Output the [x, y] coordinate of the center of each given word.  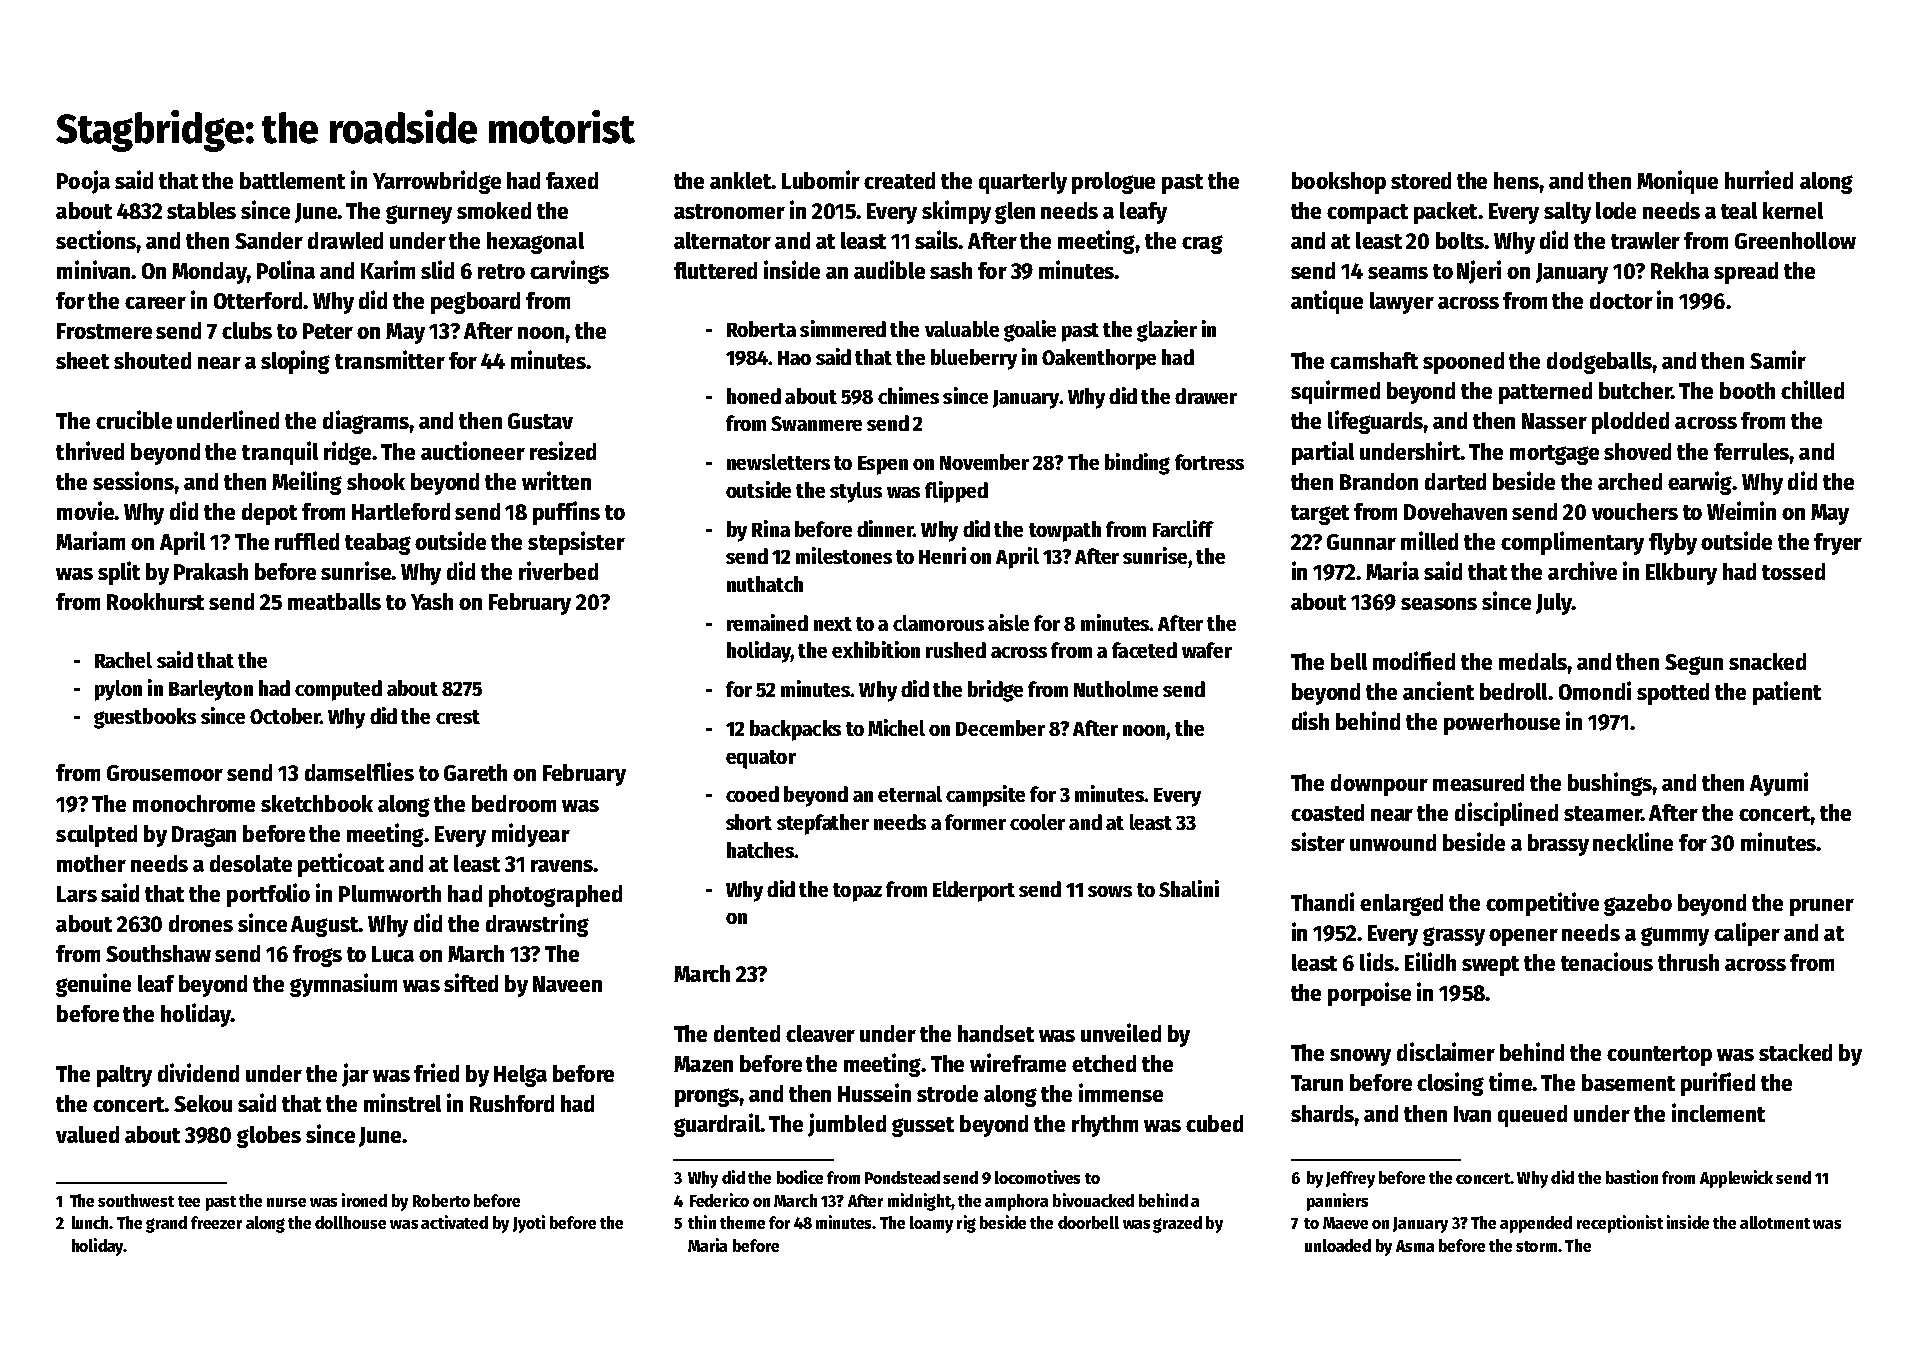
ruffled [307, 541]
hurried [1759, 179]
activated [454, 1222]
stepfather [823, 824]
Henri [942, 555]
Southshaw [158, 953]
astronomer [729, 211]
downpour [1379, 785]
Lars [77, 894]
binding [1137, 464]
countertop [1659, 1056]
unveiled [1121, 1032]
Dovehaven [1455, 511]
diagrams [366, 422]
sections [96, 239]
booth [1747, 390]
